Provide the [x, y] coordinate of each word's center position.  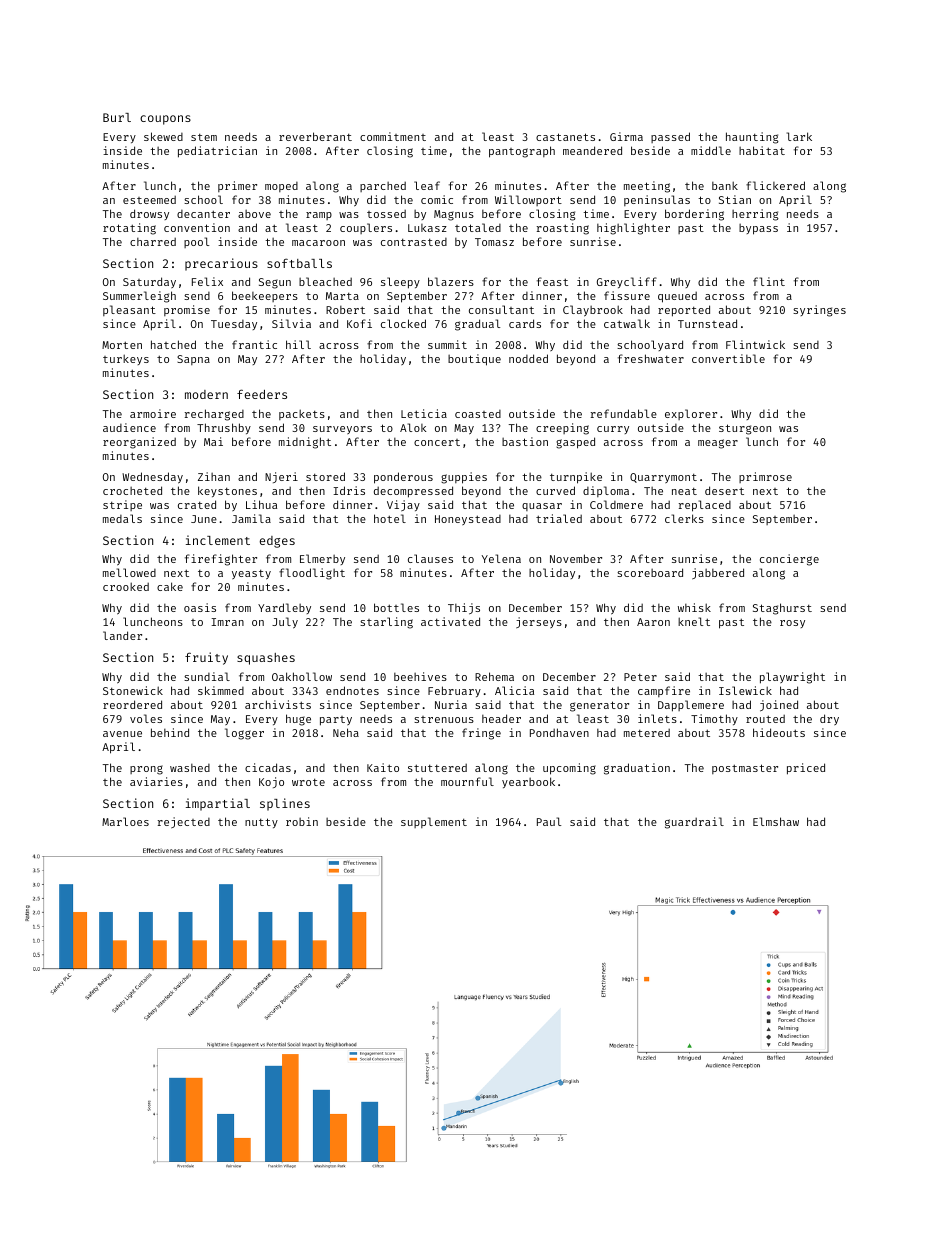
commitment [393, 136]
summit [447, 344]
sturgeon [745, 429]
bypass [758, 229]
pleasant [129, 310]
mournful [467, 781]
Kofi [359, 323]
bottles [396, 607]
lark [799, 136]
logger [244, 734]
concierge [789, 560]
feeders [262, 394]
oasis [200, 607]
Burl [117, 117]
